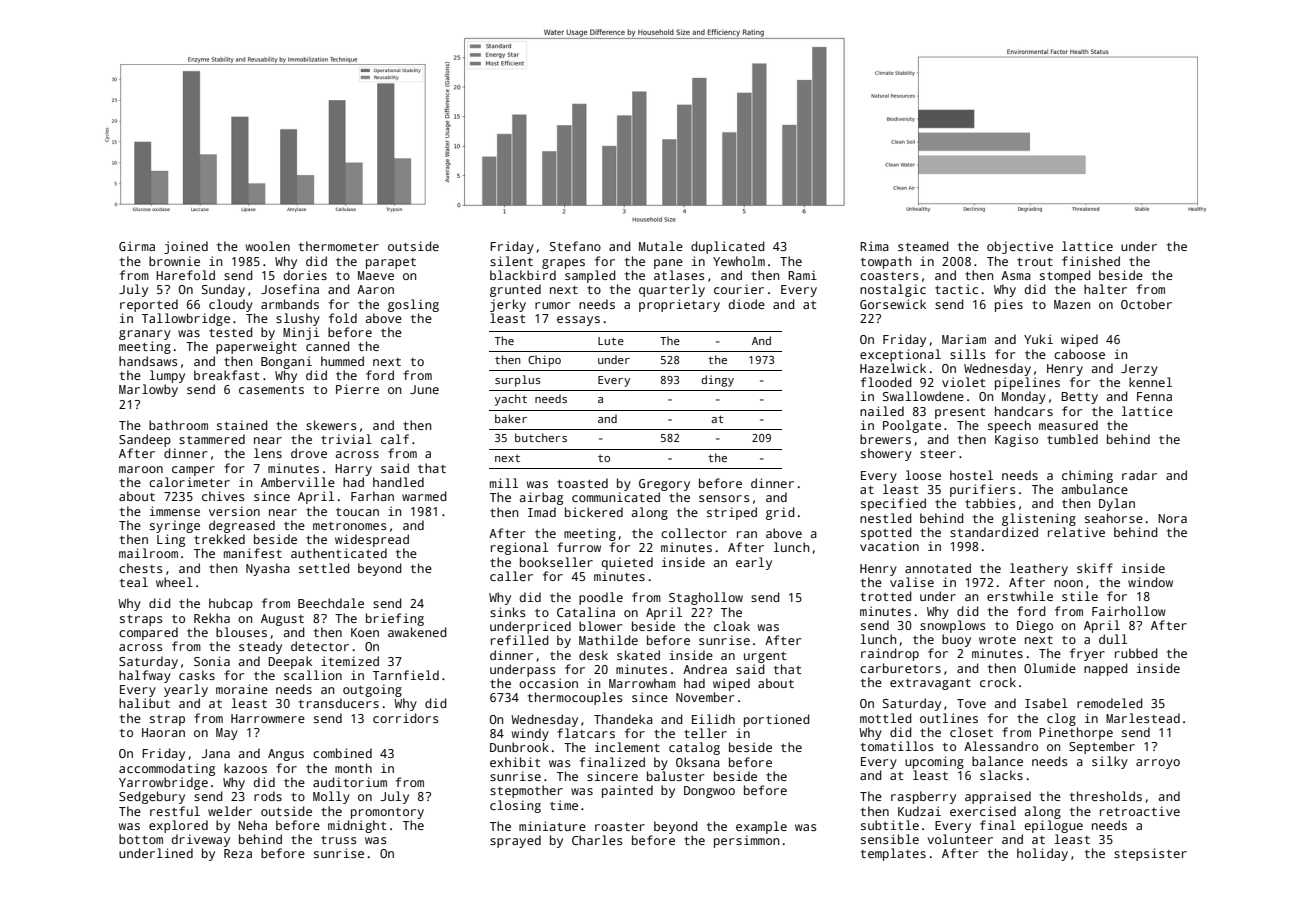  What do you see at coordinates (1095, 568) in the page?
I see `skiff` at bounding box center [1095, 568].
